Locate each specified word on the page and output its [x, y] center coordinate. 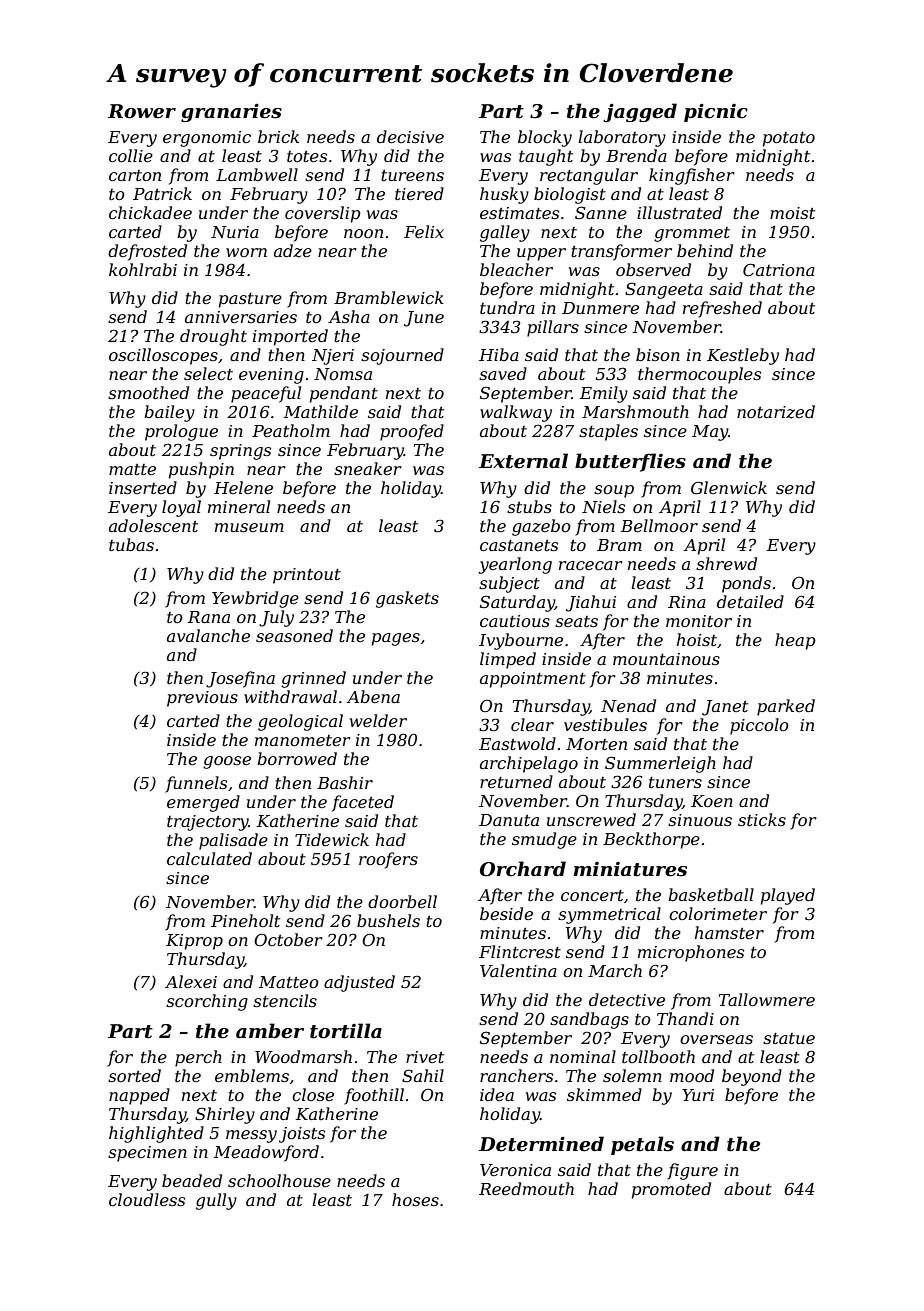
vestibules [605, 724]
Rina [687, 602]
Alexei [191, 981]
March [615, 970]
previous [202, 699]
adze [293, 251]
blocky [545, 138]
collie [131, 155]
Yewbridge [255, 599]
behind [705, 250]
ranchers [516, 1075]
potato [789, 139]
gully [216, 1201]
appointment [533, 680]
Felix [424, 231]
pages [396, 639]
